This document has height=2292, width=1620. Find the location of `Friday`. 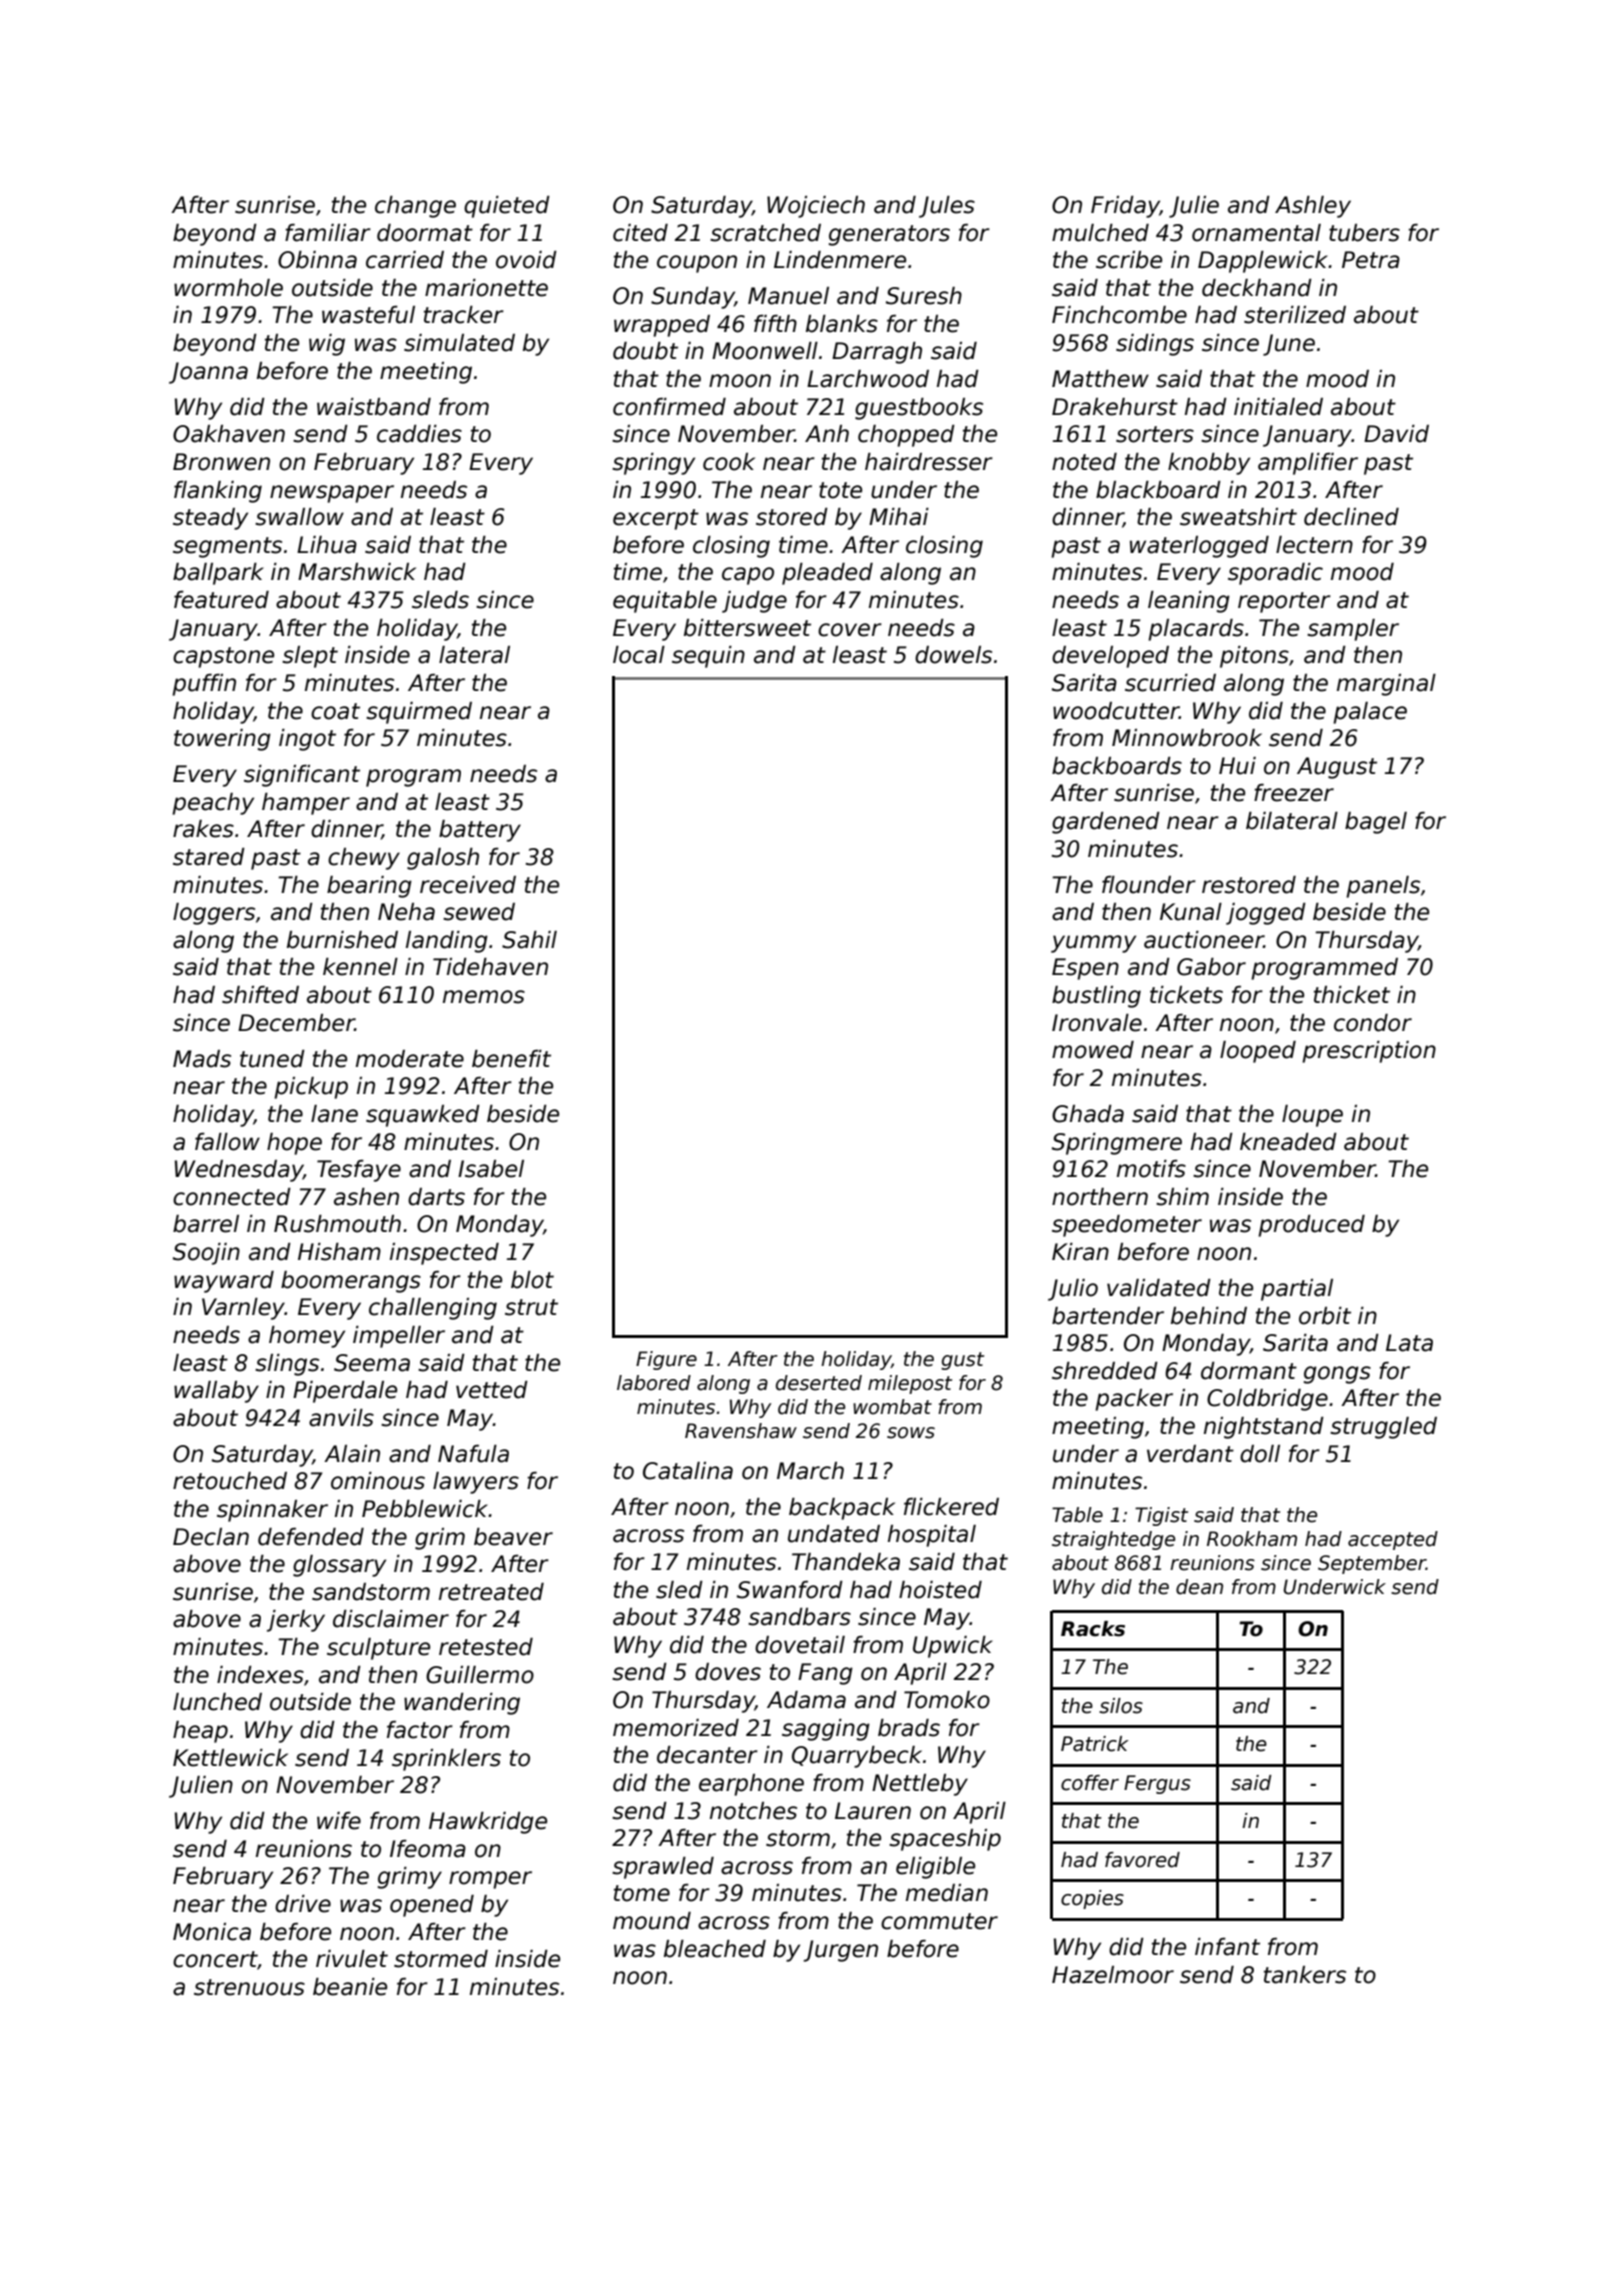

Friday is located at coordinates (1125, 207).
